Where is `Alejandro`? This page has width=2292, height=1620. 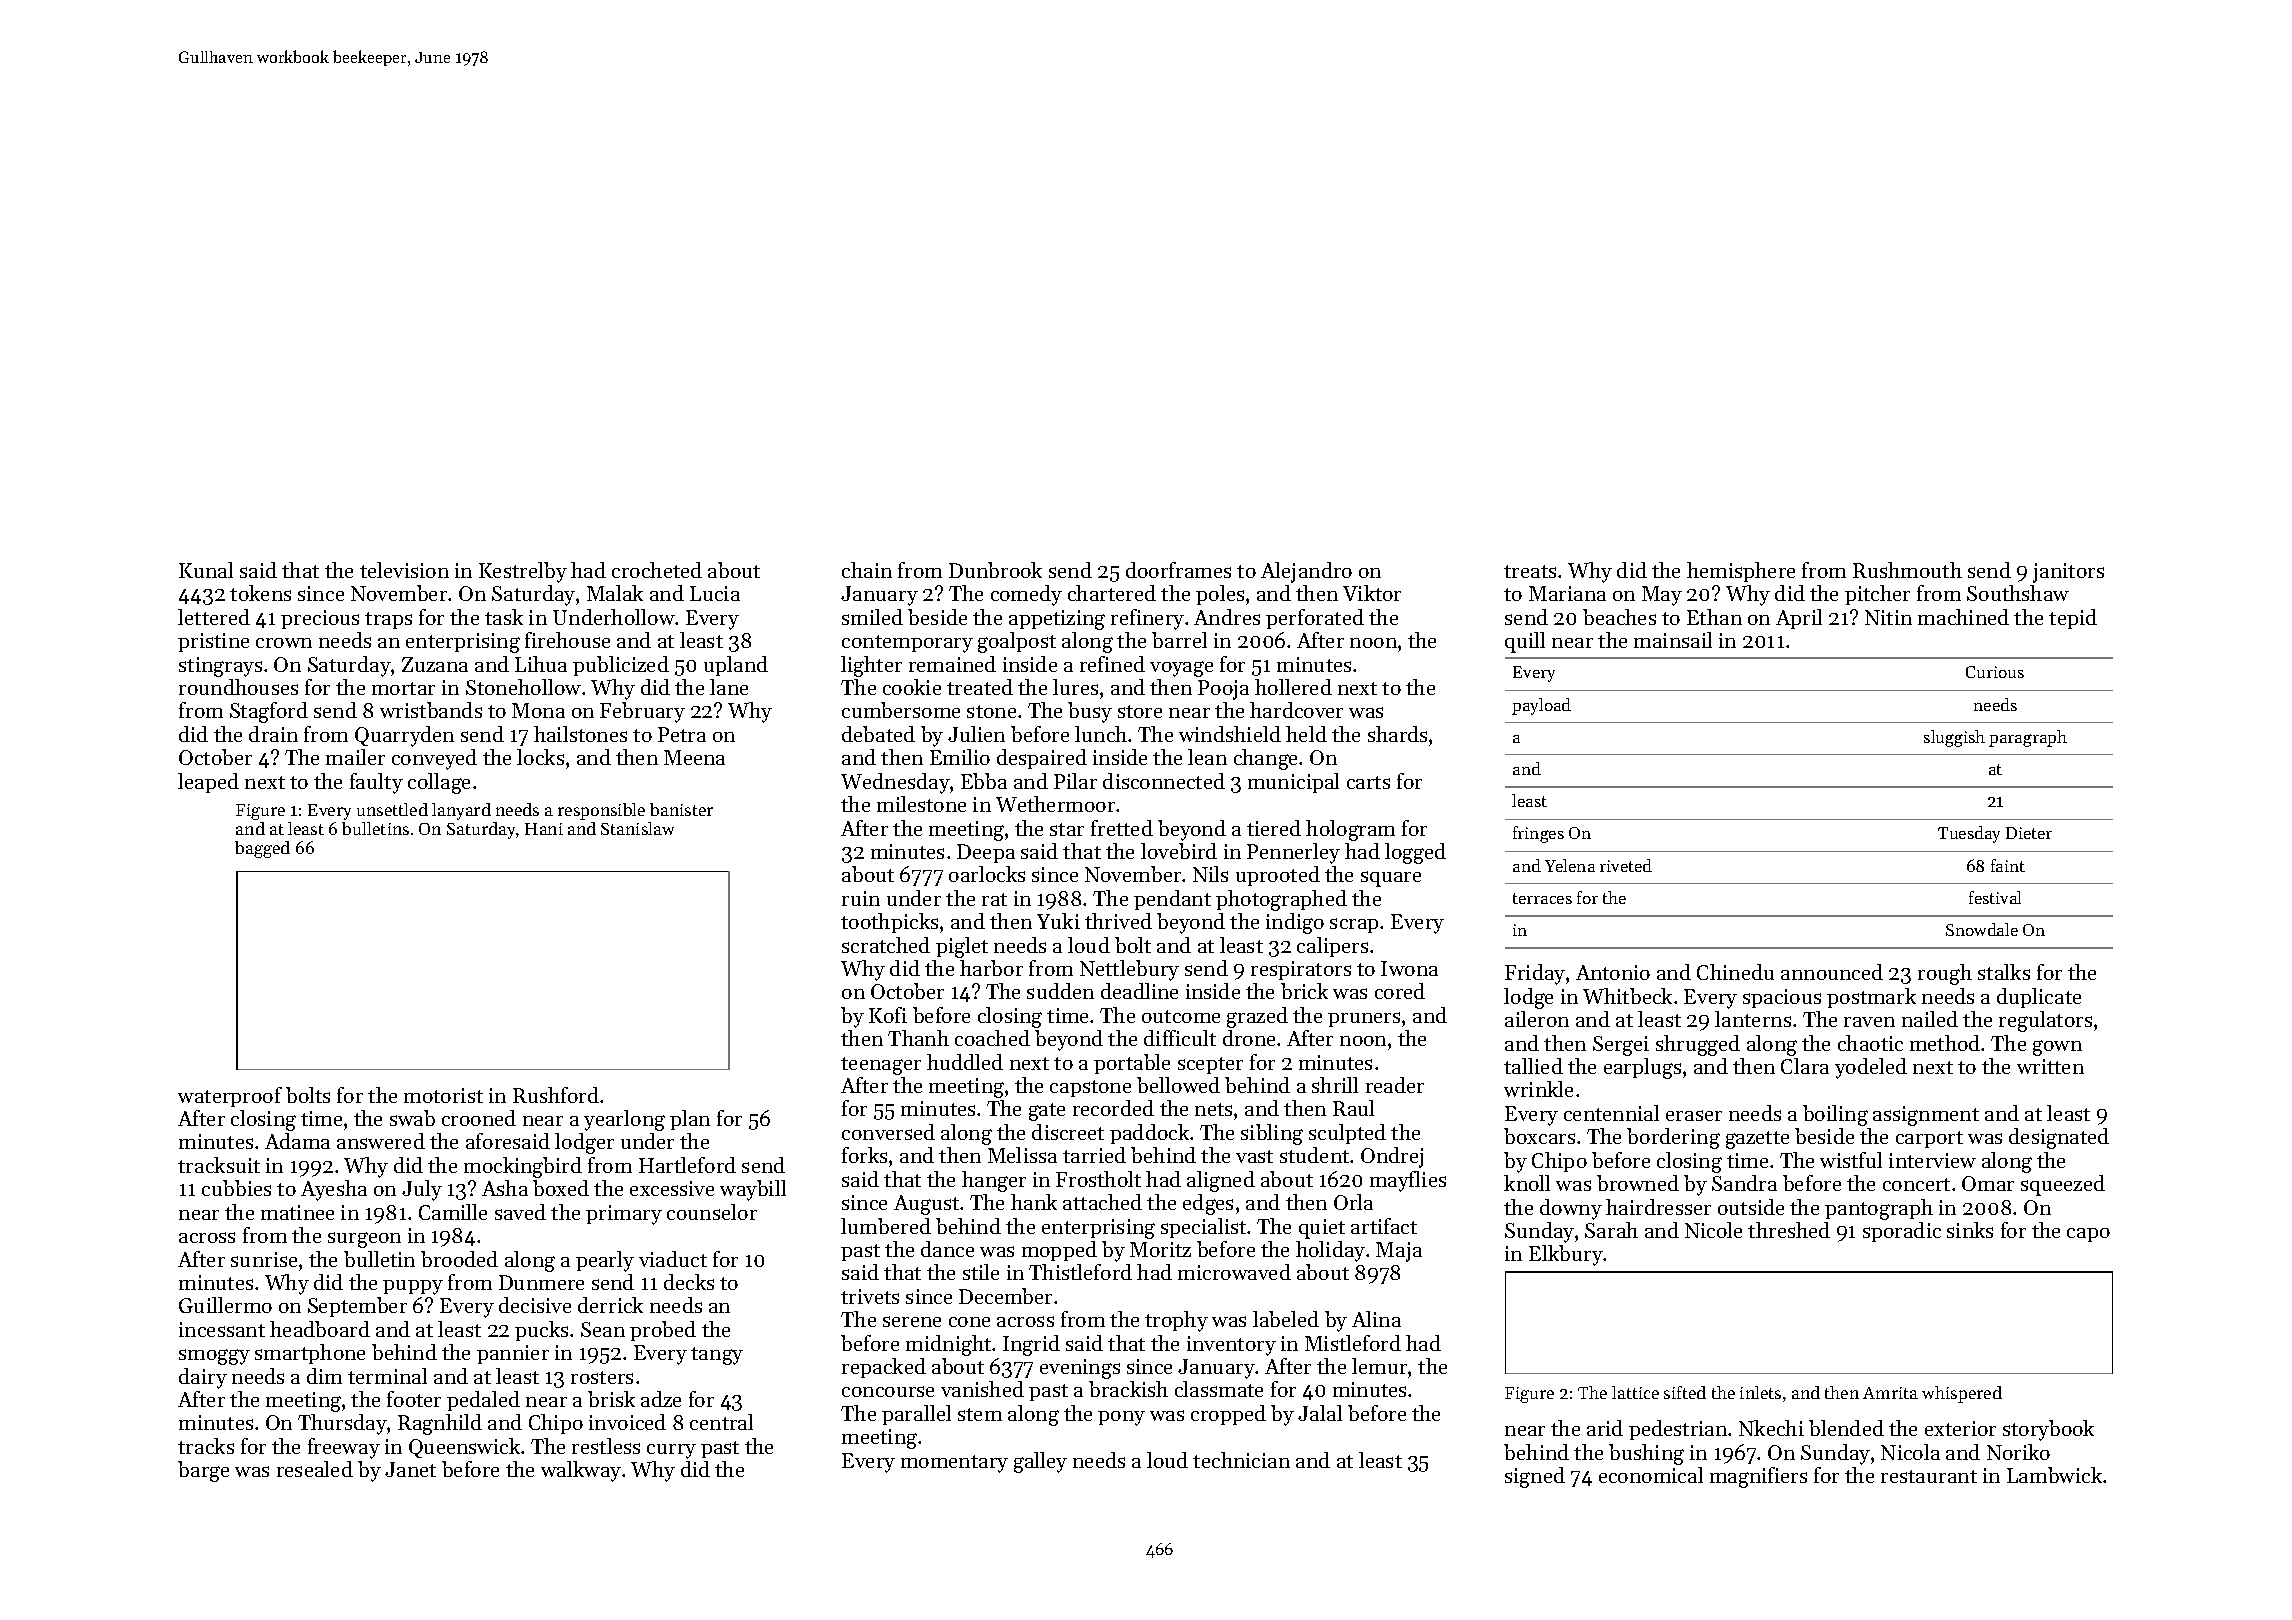
Alejandro is located at coordinates (1306, 572).
